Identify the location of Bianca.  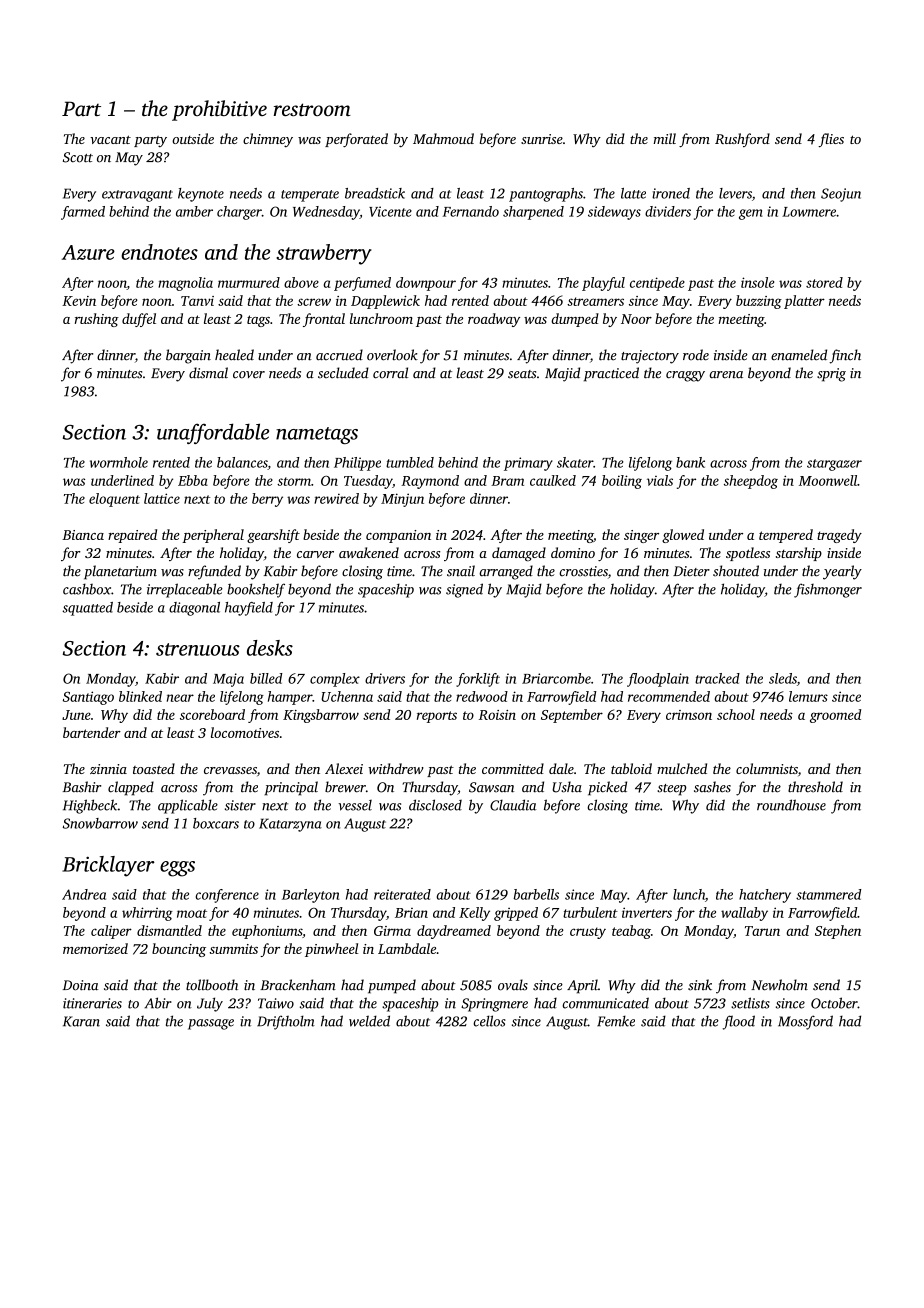
(83, 535).
